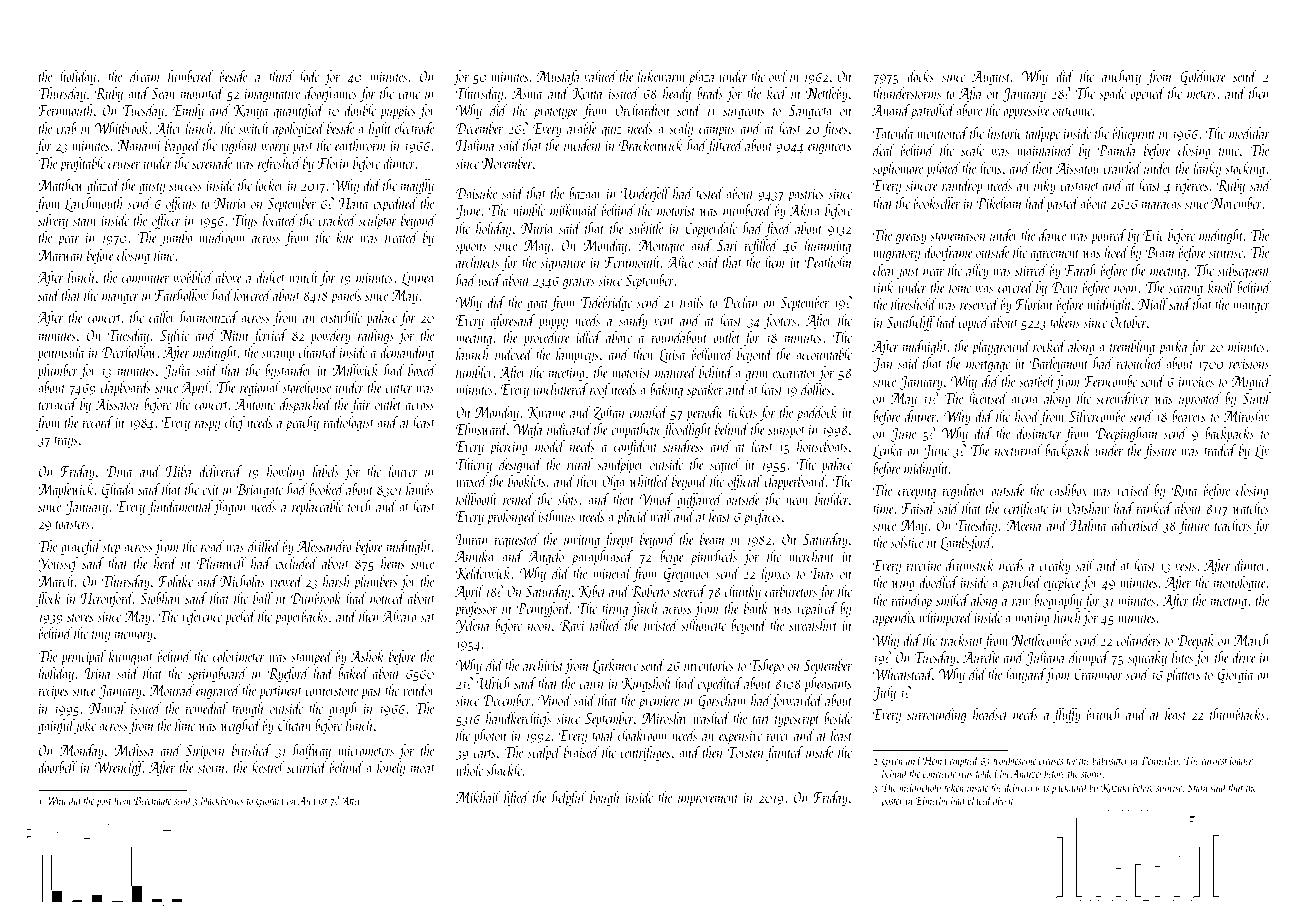  Describe the element at coordinates (585, 193) in the image. I see `bazaar` at that location.
